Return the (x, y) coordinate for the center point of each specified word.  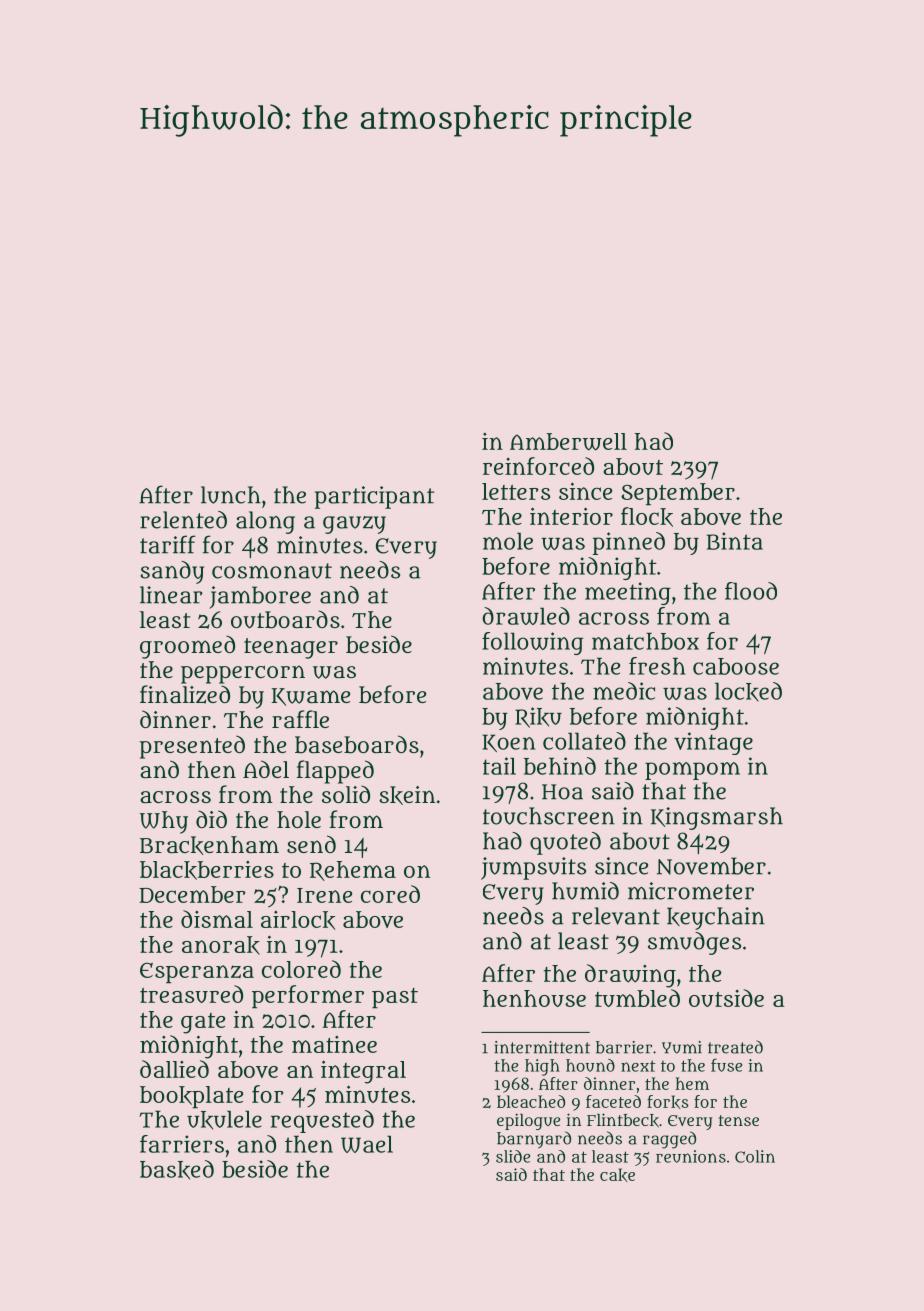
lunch (231, 495)
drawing (630, 976)
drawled (526, 616)
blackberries (207, 870)
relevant (616, 916)
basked (177, 1170)
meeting (628, 593)
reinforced (538, 466)
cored (390, 894)
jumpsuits (533, 868)
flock (647, 517)
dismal (217, 919)
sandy (172, 572)
